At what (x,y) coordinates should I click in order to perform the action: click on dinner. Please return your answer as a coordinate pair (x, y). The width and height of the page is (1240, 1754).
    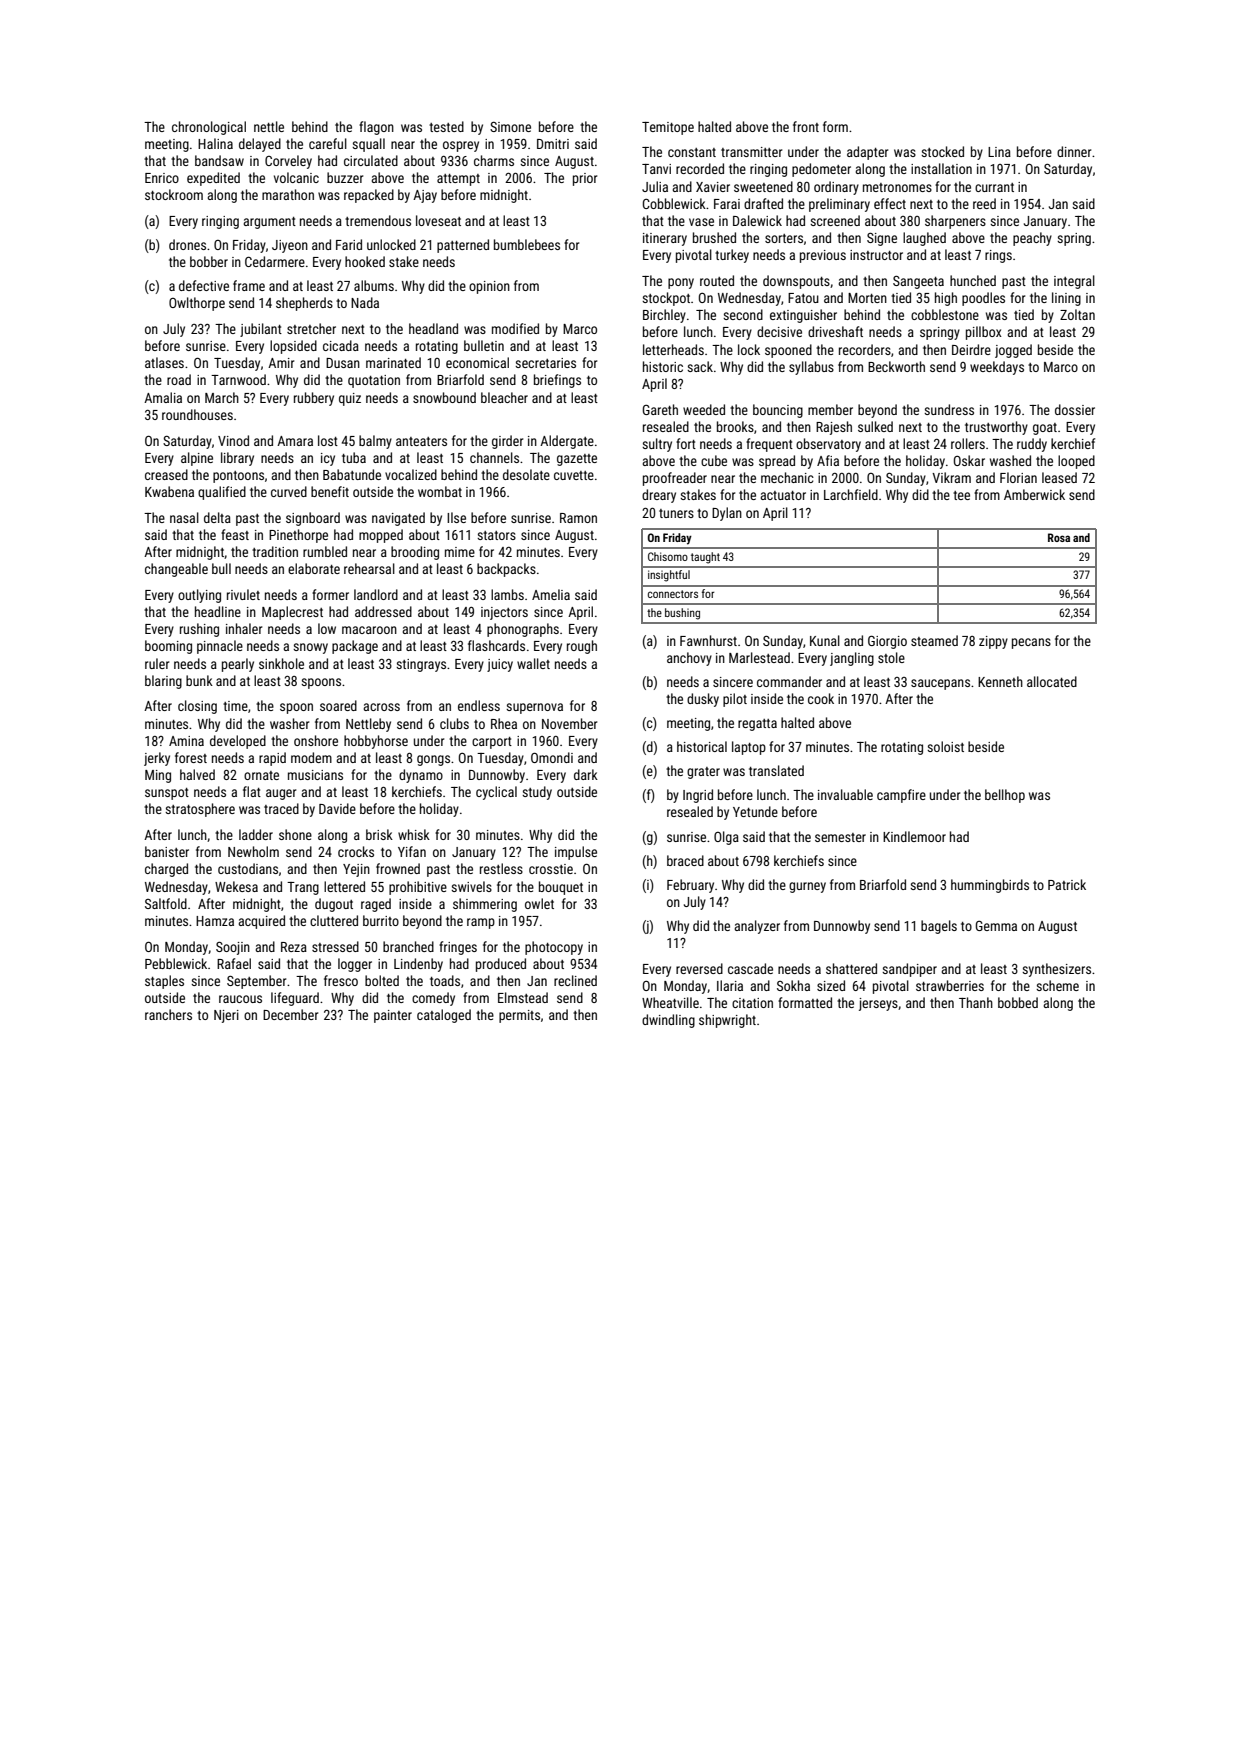
    Looking at the image, I should click on (1074, 151).
